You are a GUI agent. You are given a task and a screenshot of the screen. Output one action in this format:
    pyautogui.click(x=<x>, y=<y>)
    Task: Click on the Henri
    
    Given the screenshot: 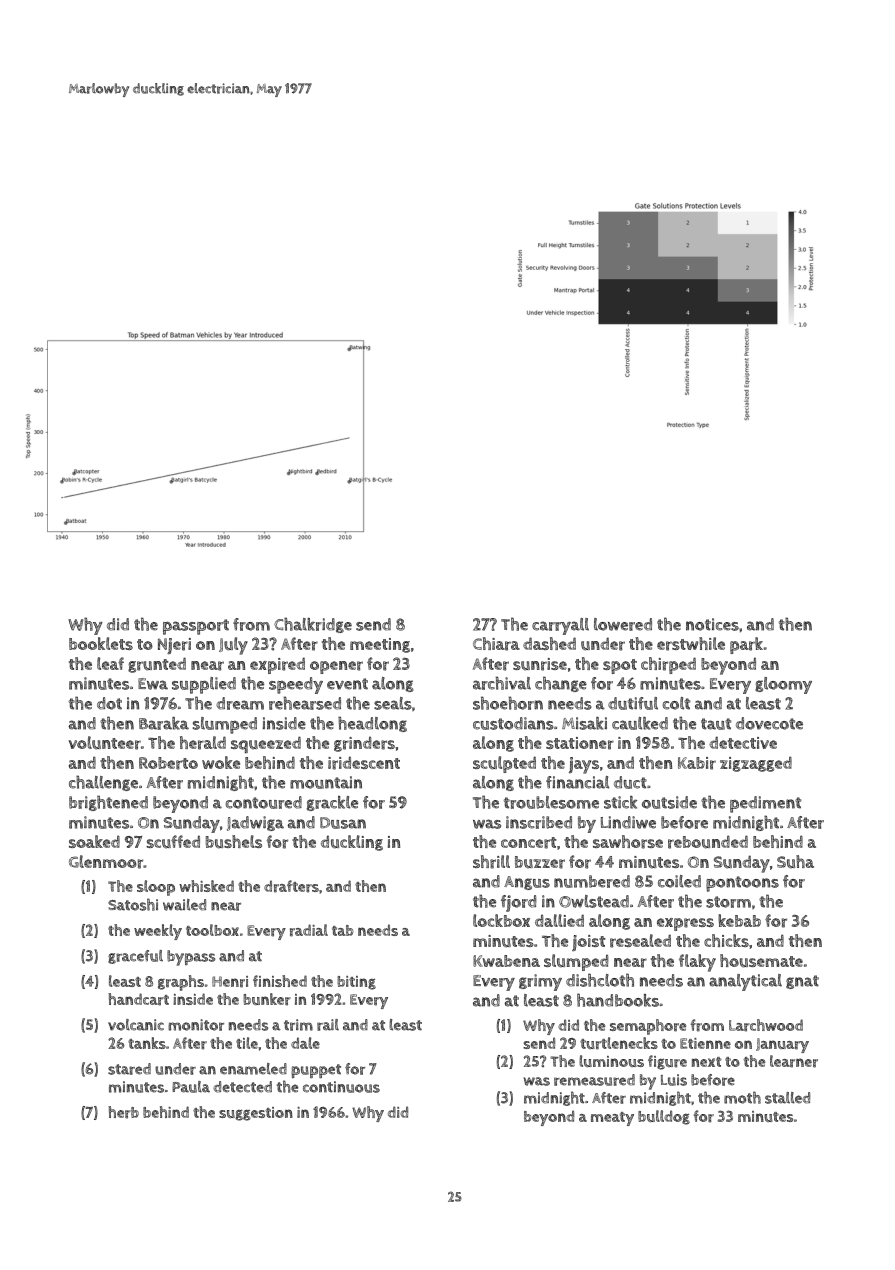 What is the action you would take?
    pyautogui.click(x=230, y=982)
